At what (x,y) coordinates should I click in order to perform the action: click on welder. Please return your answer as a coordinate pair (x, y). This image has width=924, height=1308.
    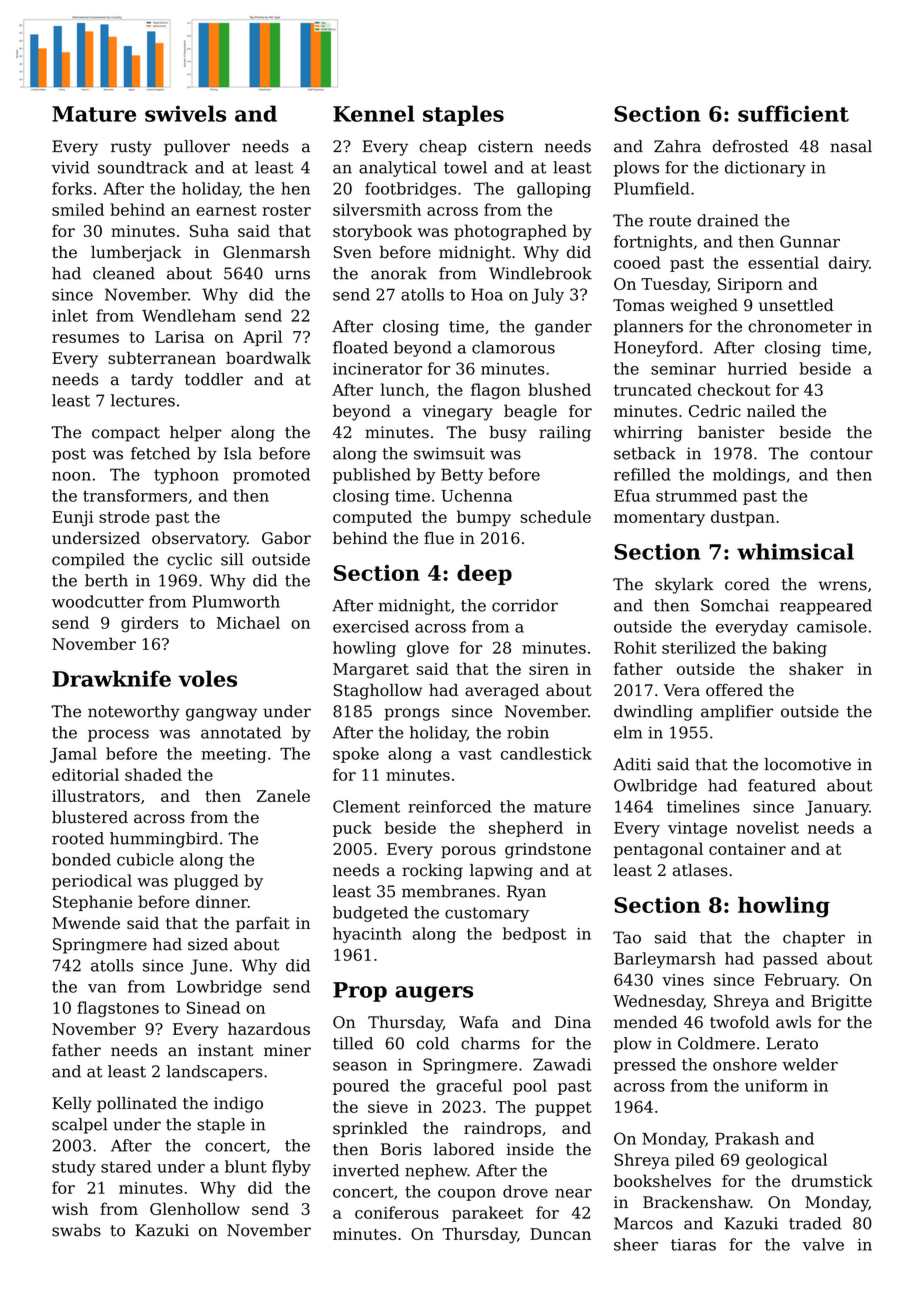
    Looking at the image, I should click on (810, 1064).
